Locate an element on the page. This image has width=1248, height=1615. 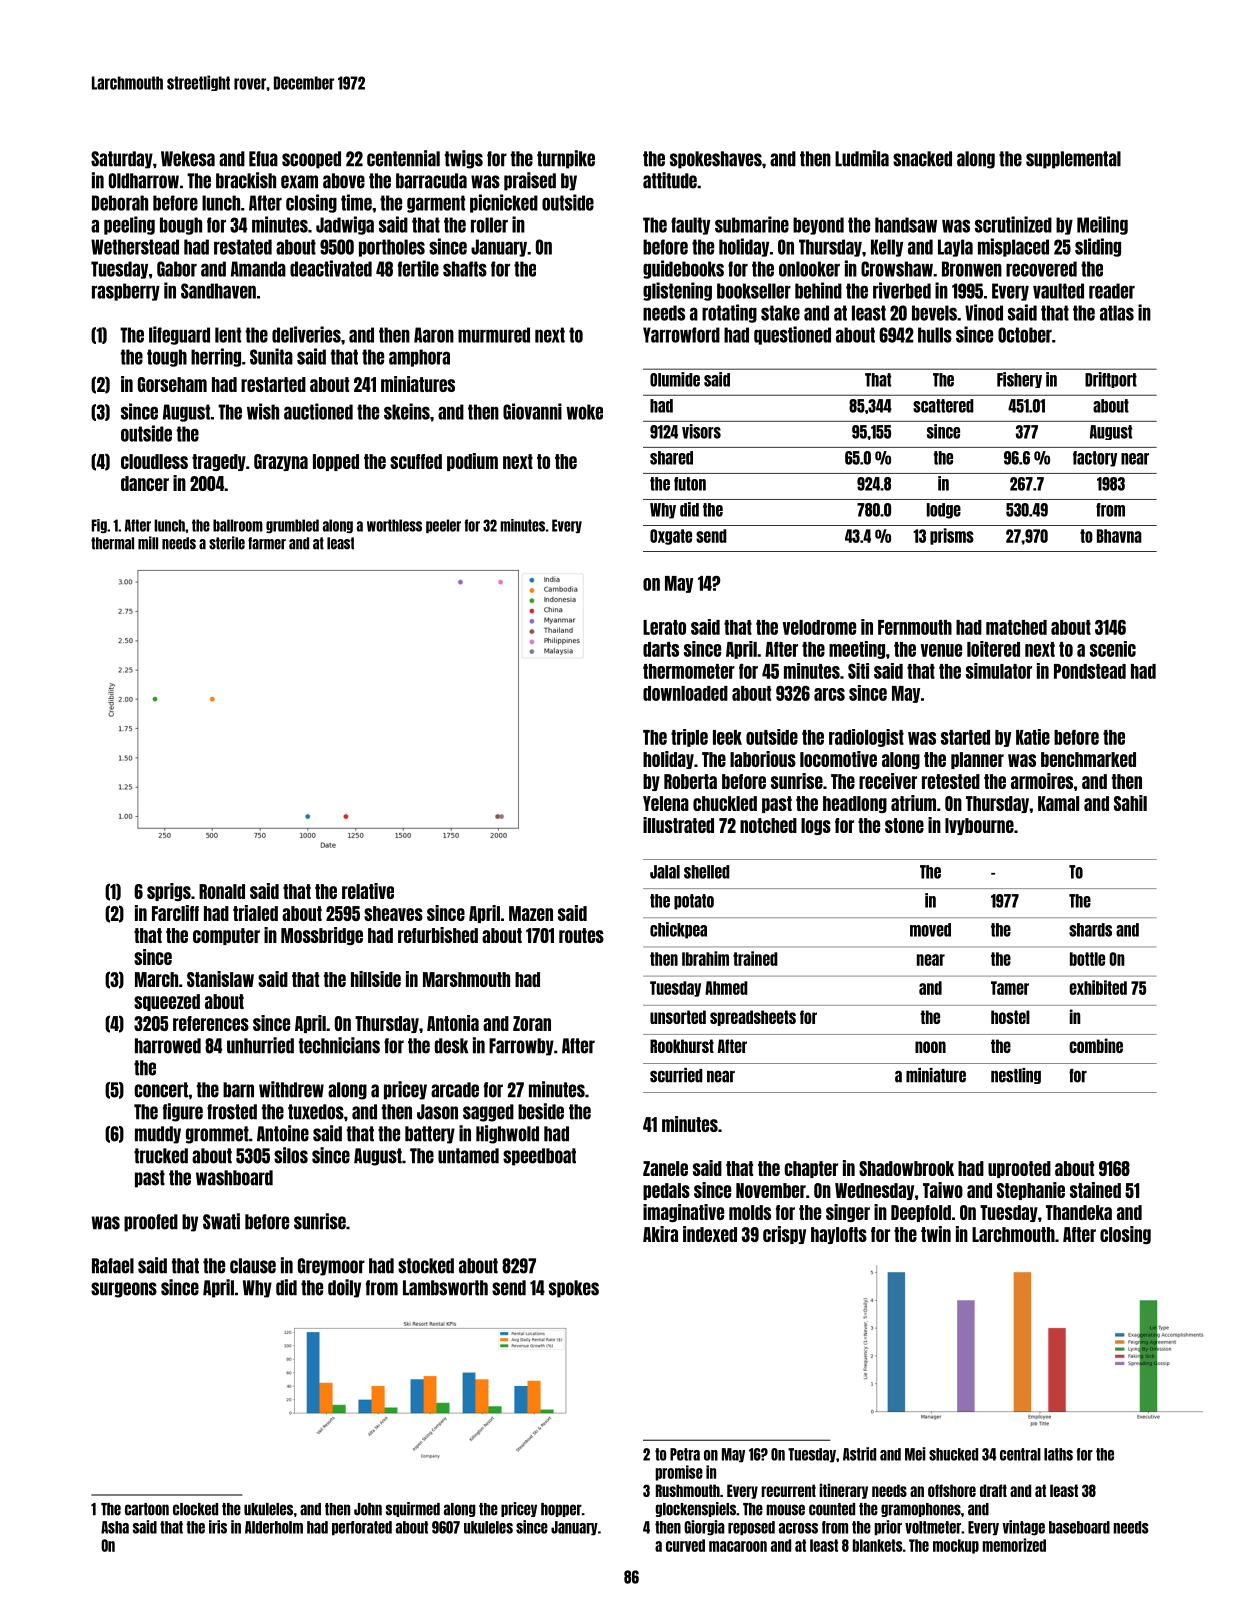
Siti is located at coordinates (858, 671).
